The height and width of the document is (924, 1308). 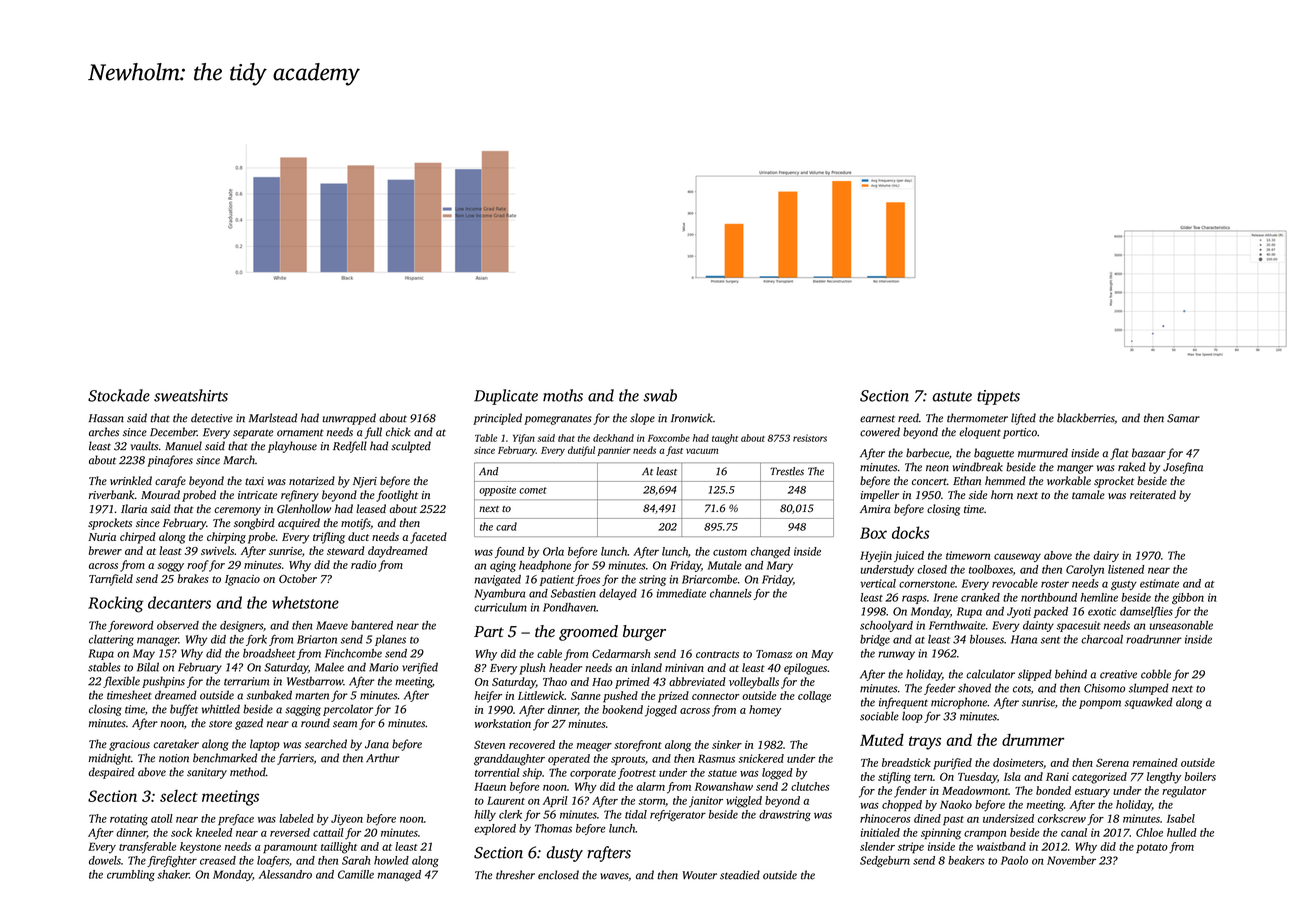 I want to click on Samar, so click(x=1183, y=418).
